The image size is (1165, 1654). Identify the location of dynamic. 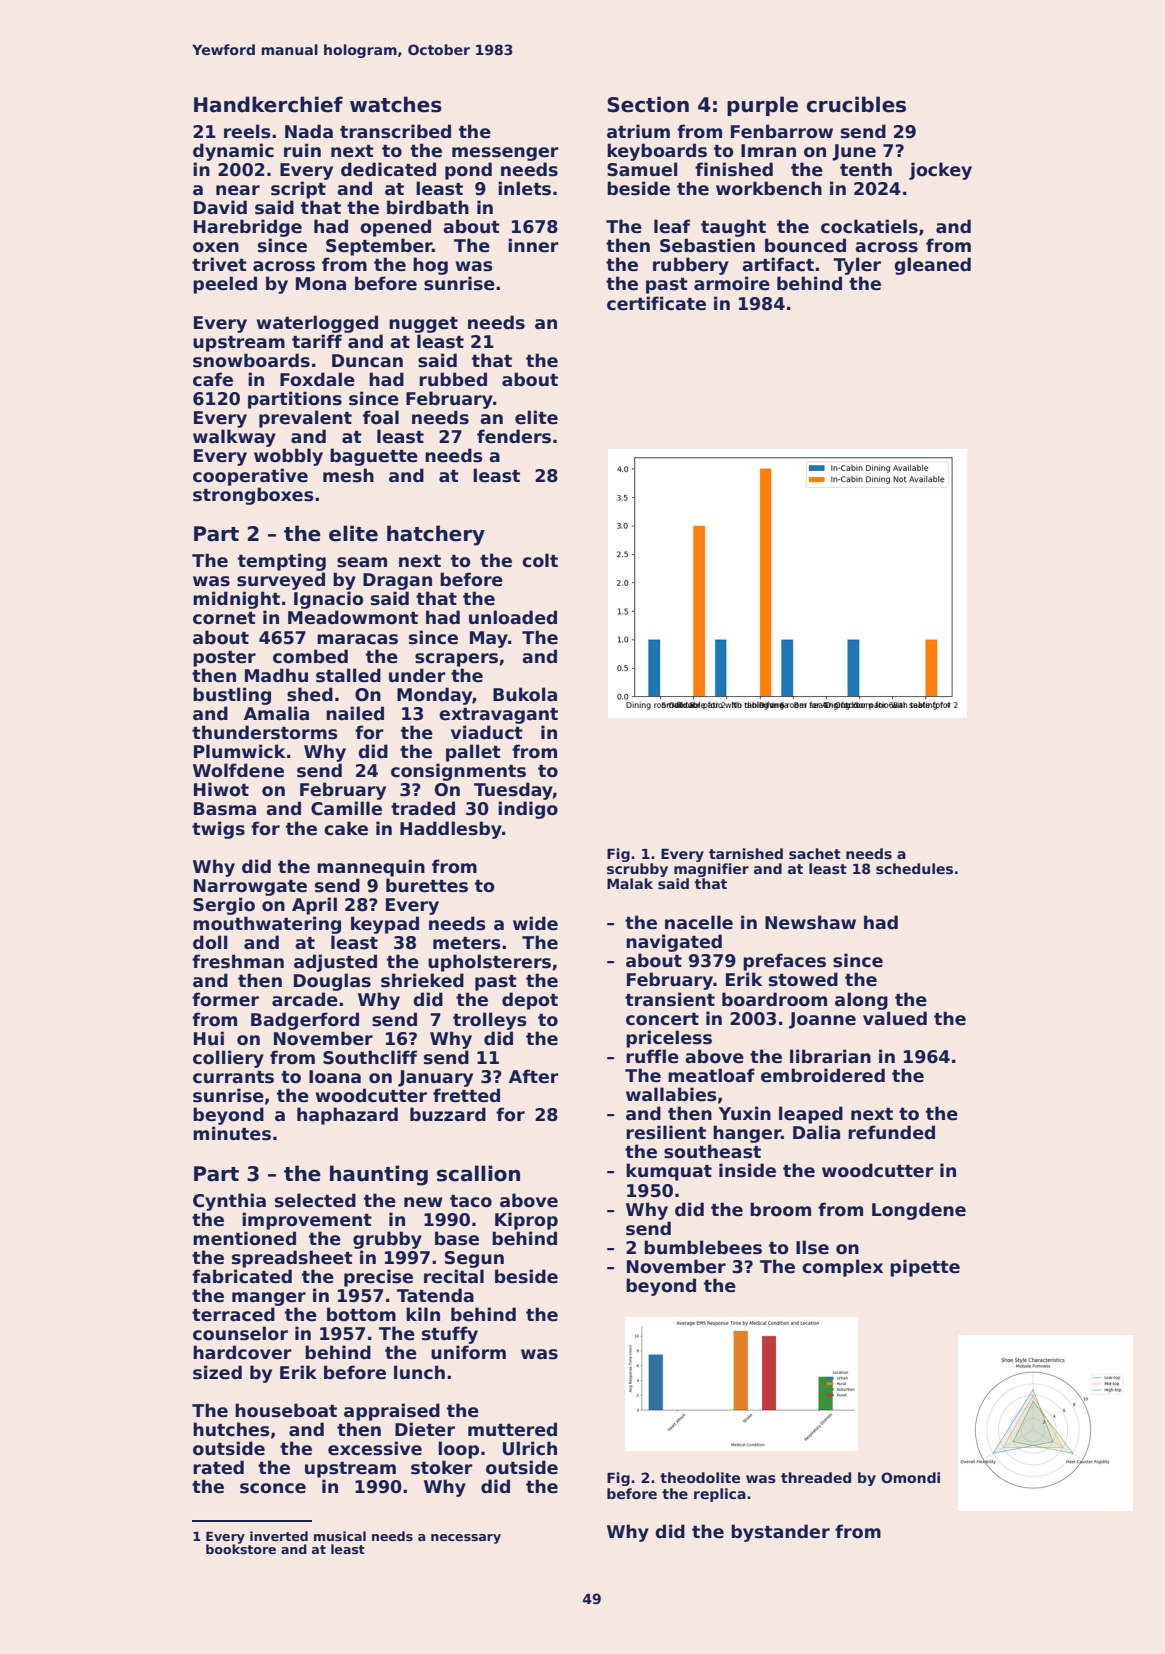
(233, 152).
